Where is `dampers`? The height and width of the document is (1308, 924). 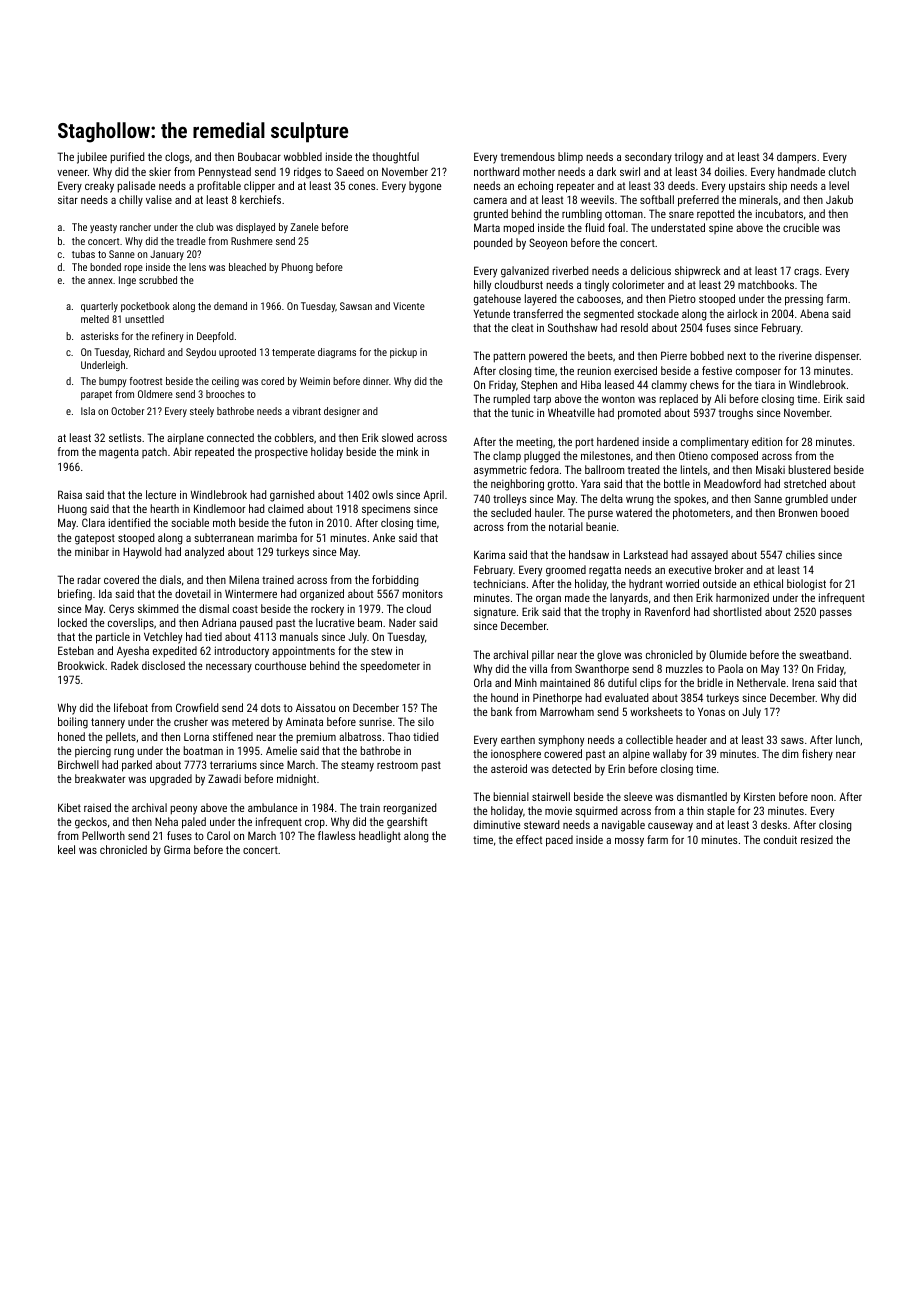 dampers is located at coordinates (796, 157).
